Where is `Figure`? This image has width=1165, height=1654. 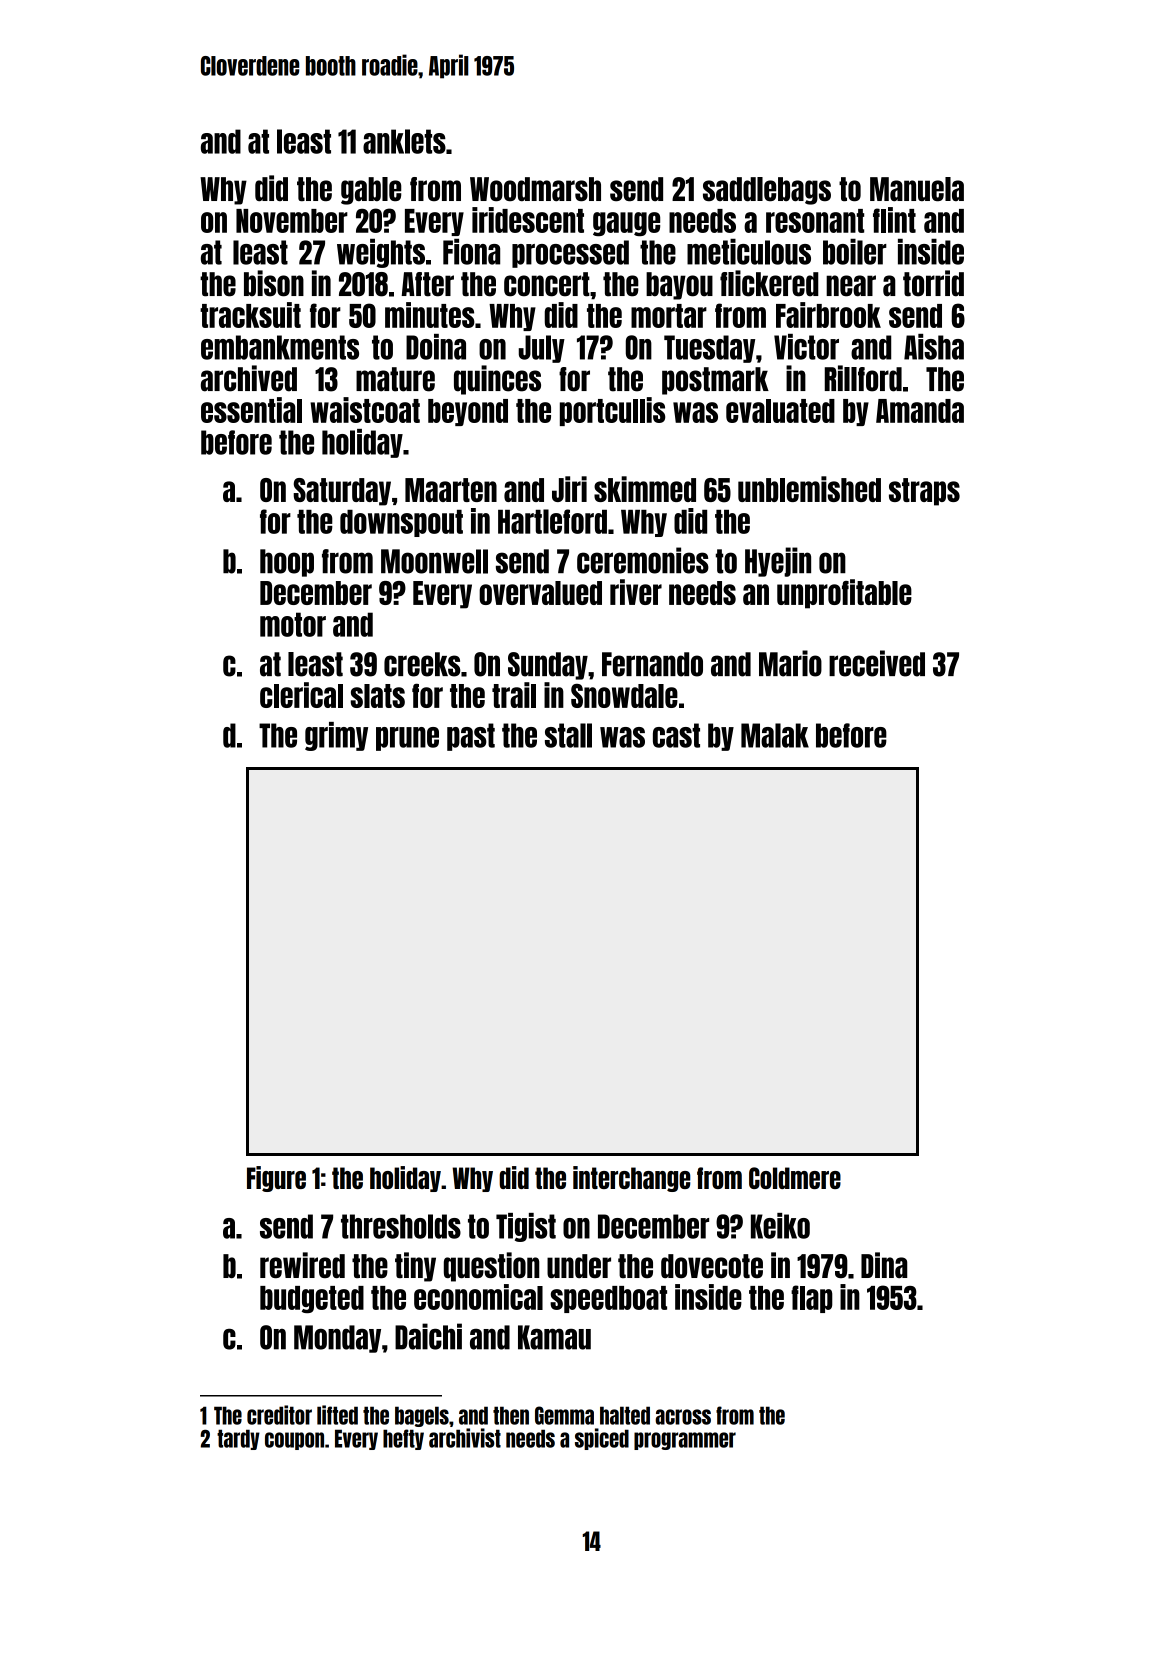 Figure is located at coordinates (276, 1179).
